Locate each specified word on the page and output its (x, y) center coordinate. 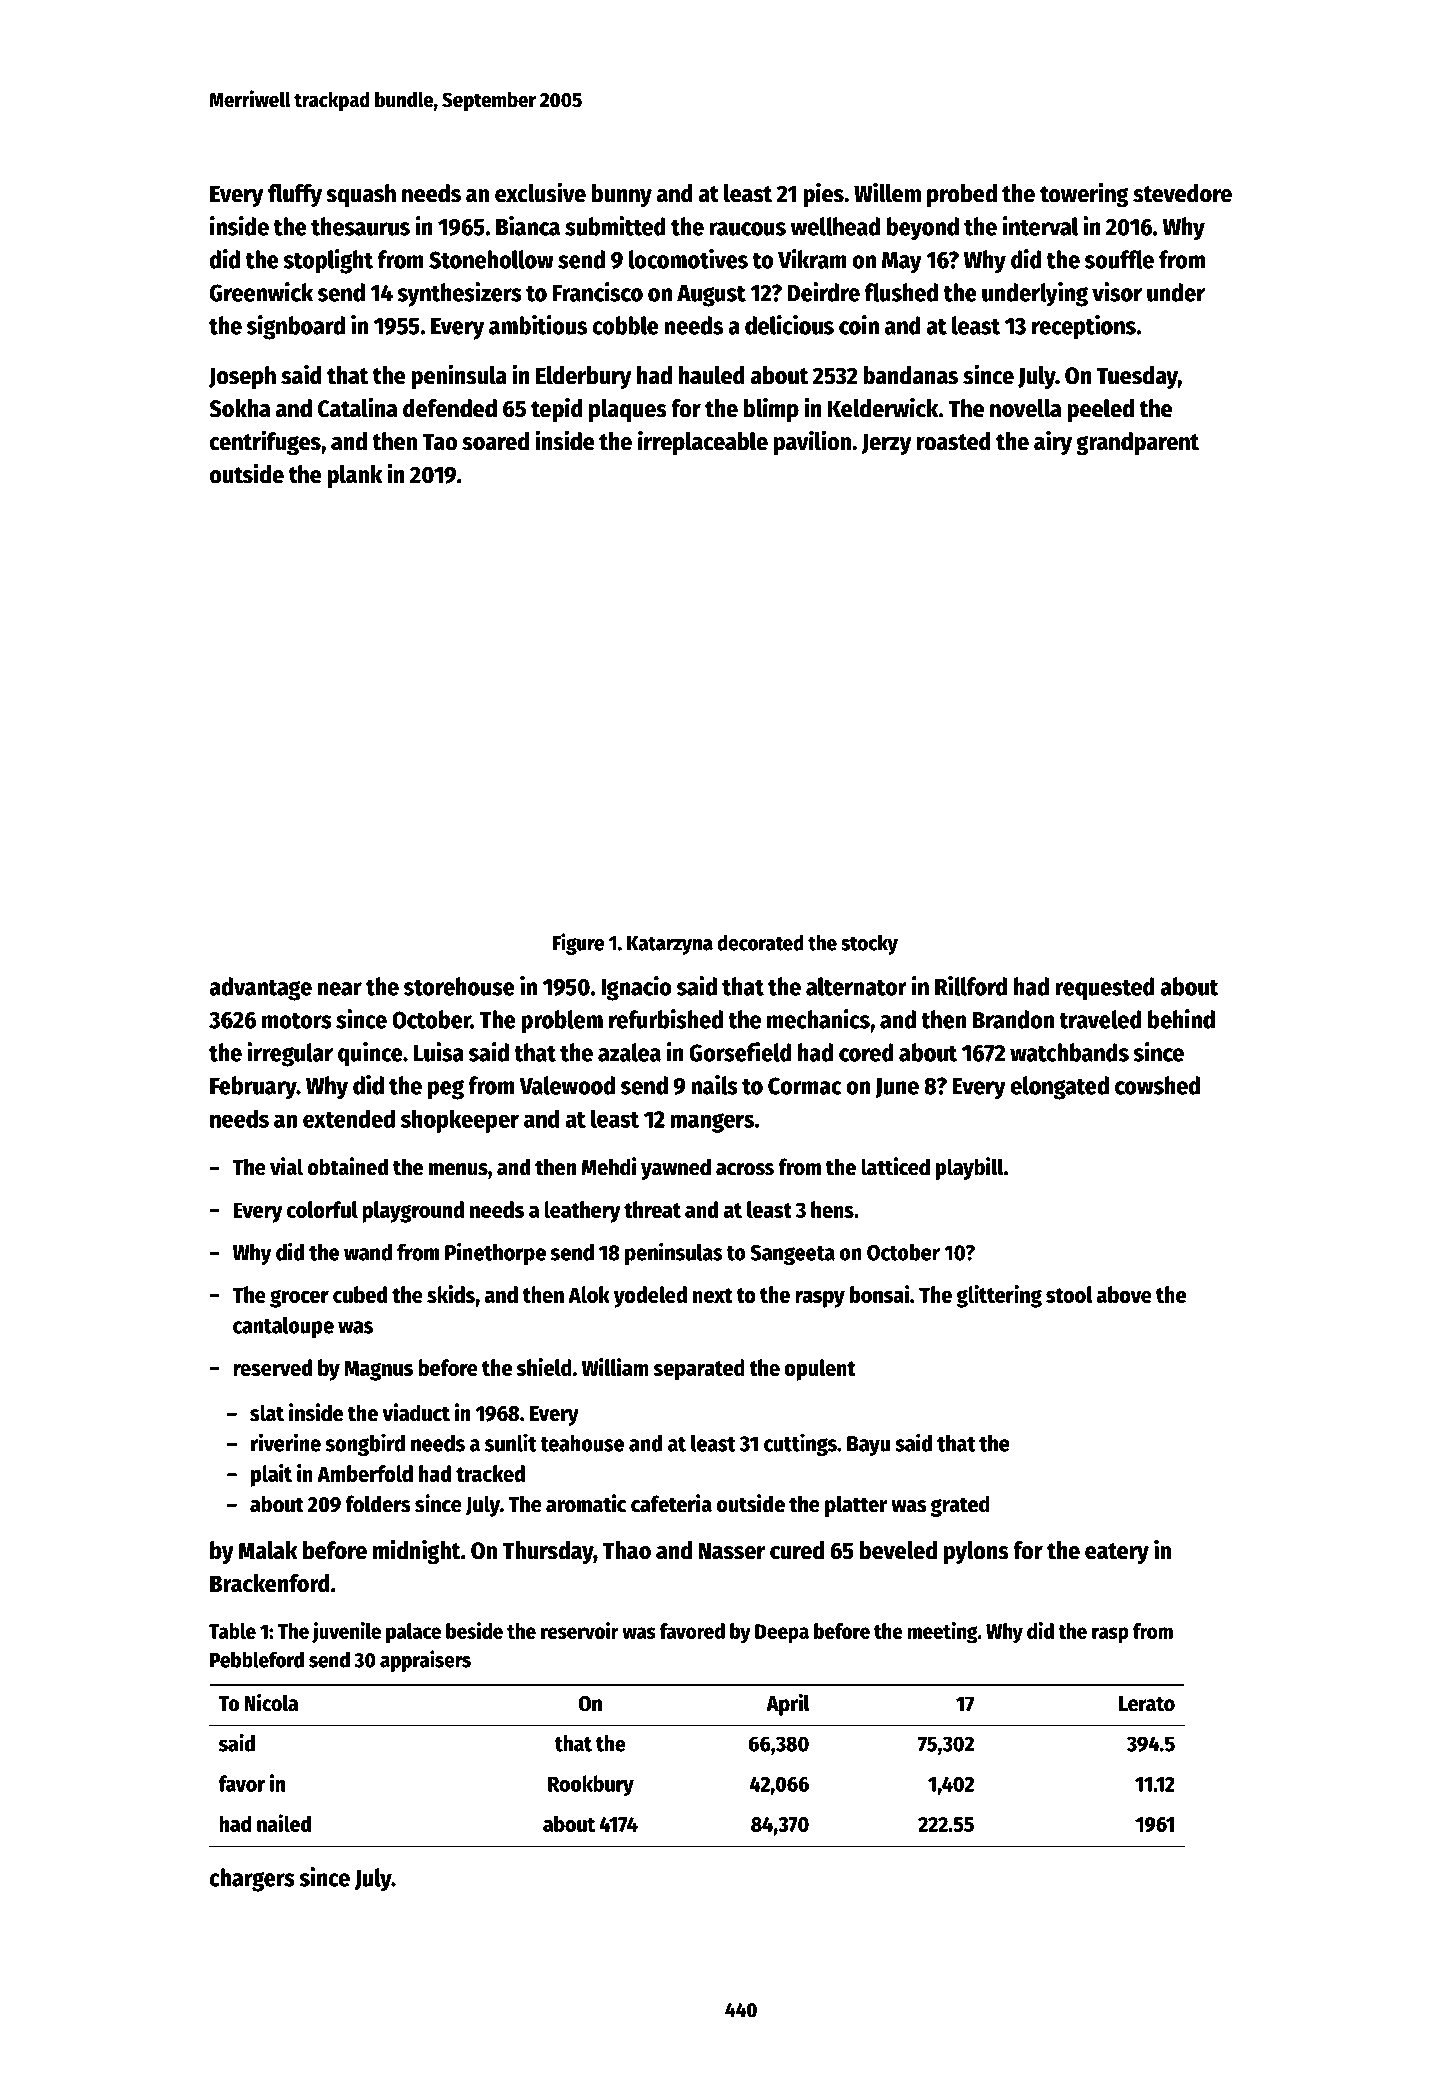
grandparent (1137, 444)
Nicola (271, 1702)
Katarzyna (670, 945)
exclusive (540, 193)
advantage (260, 989)
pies (823, 194)
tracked (490, 1473)
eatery (1117, 1553)
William (615, 1367)
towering (1084, 195)
